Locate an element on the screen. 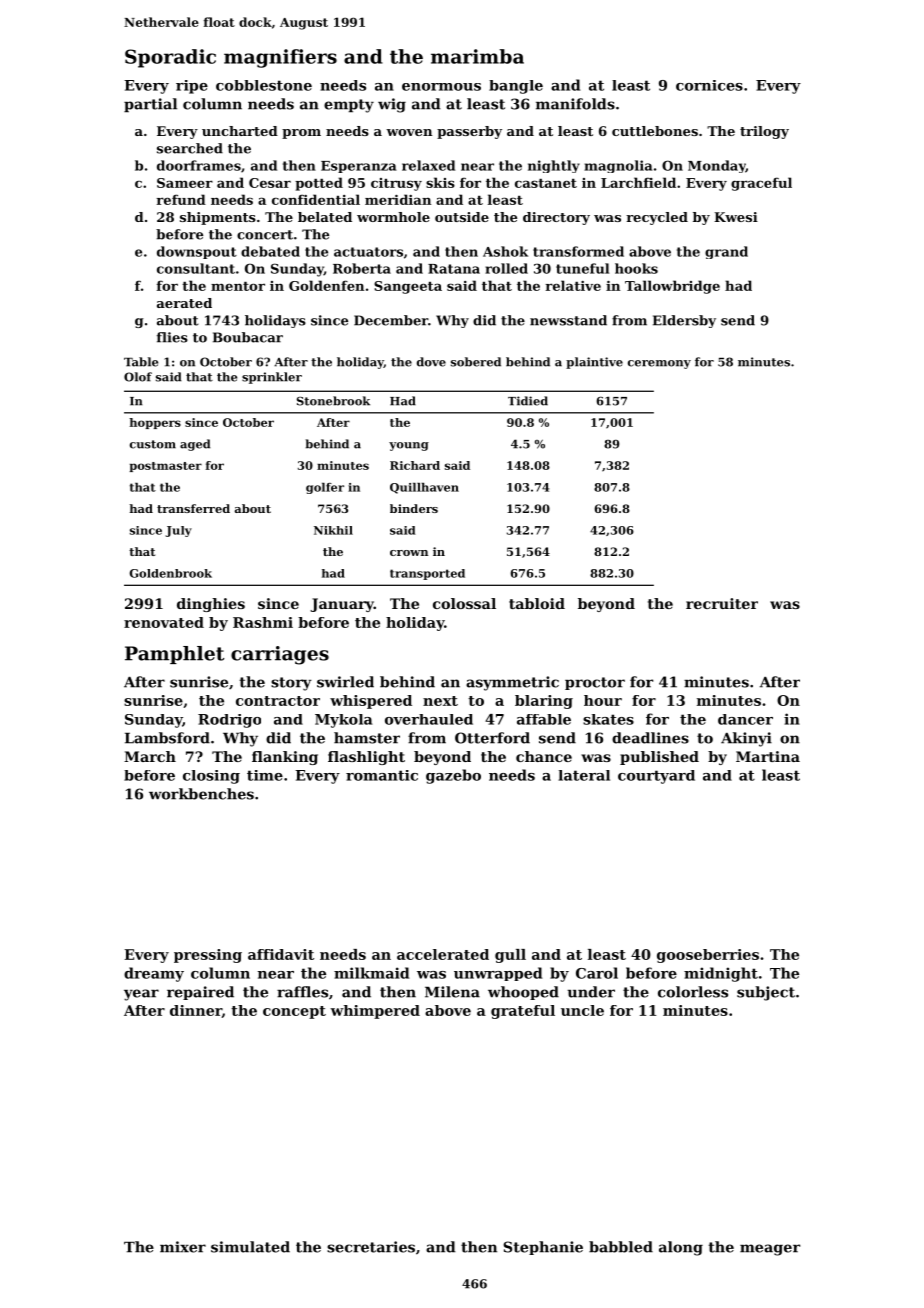 This screenshot has height=1308, width=924. dancer is located at coordinates (745, 719).
